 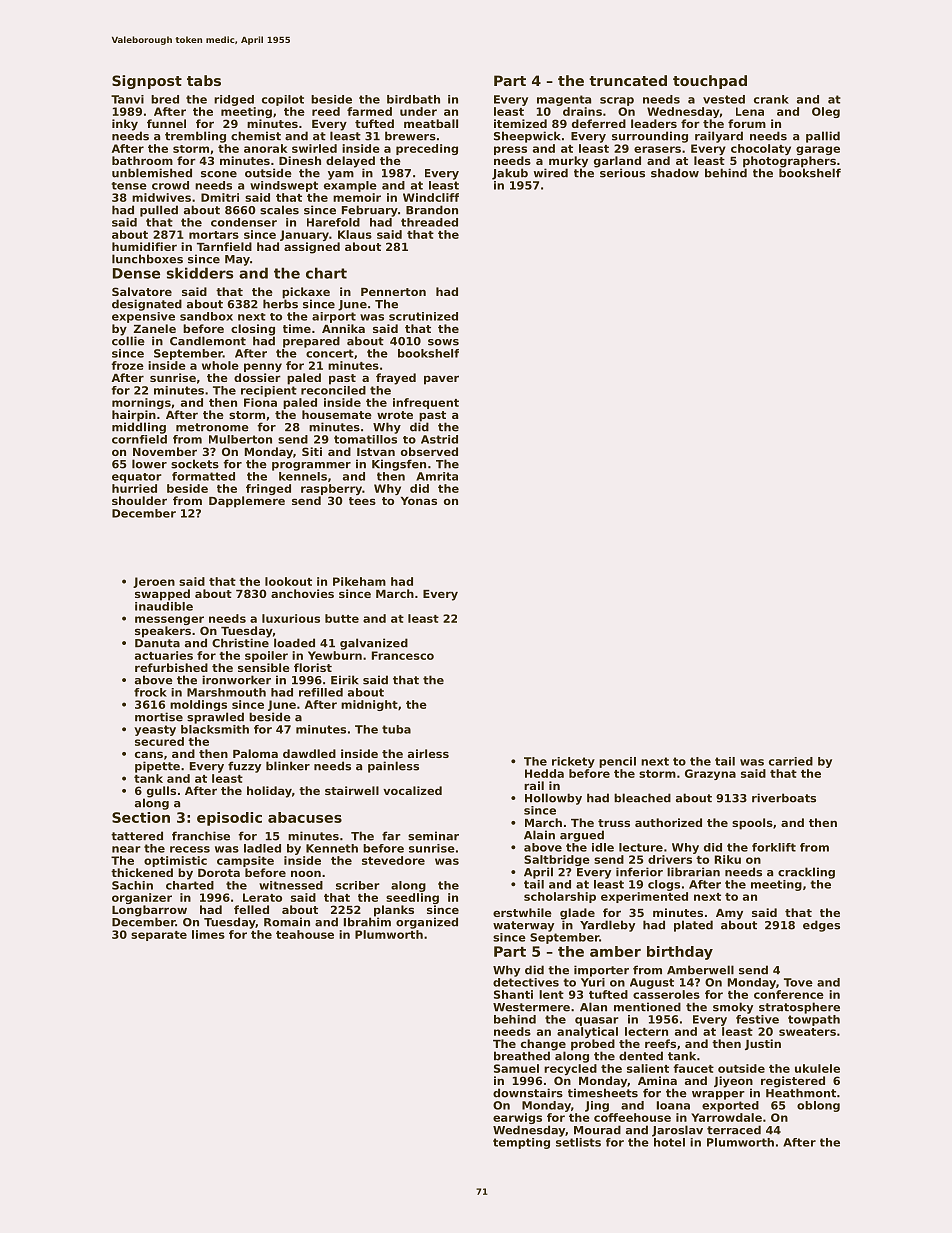 I want to click on stevedore, so click(x=393, y=860).
